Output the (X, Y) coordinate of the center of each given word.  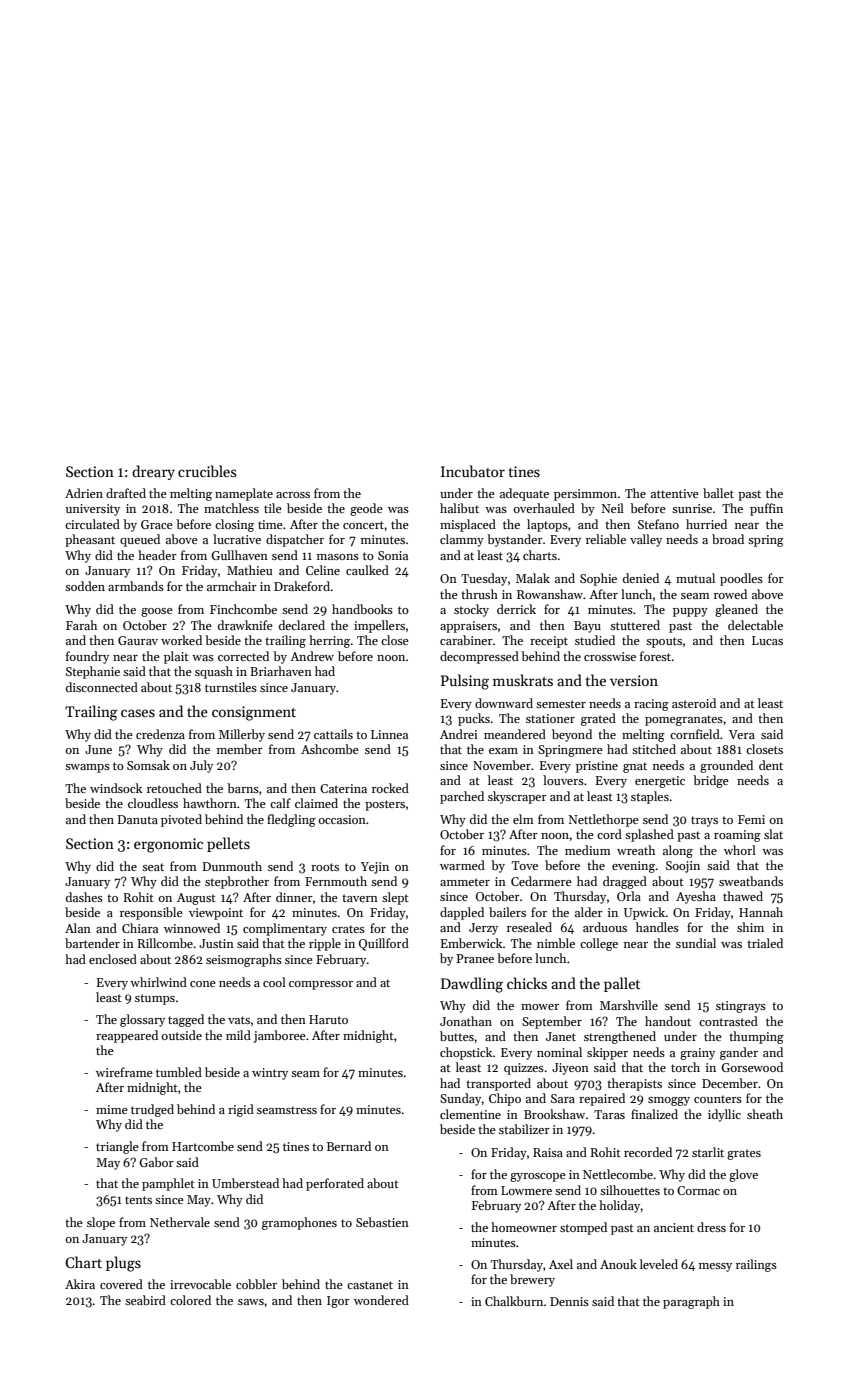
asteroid (694, 703)
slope (101, 1223)
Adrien (84, 493)
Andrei (458, 734)
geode (366, 509)
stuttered (635, 625)
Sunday (461, 1099)
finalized (654, 1114)
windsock (116, 788)
